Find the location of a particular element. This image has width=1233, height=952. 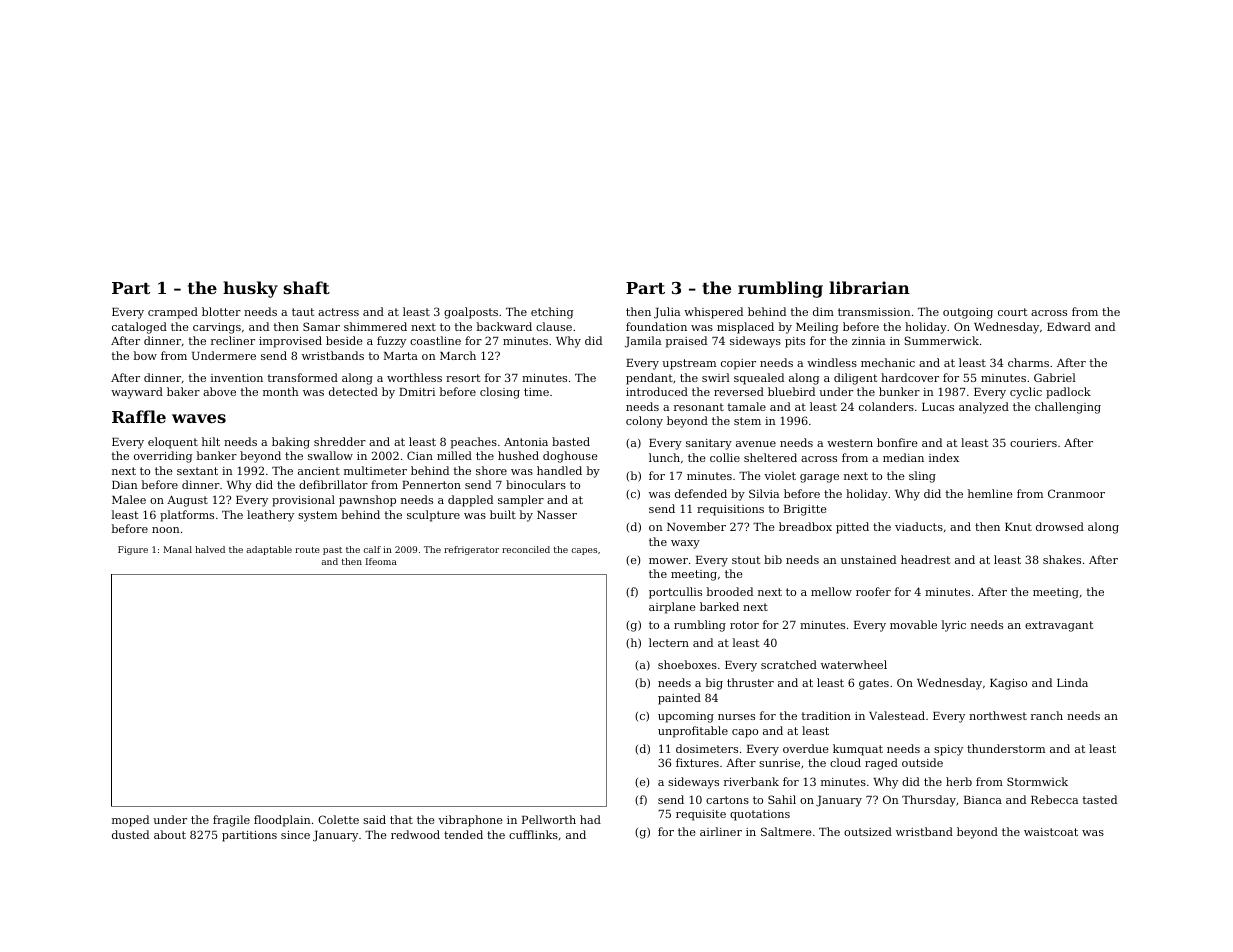

actress is located at coordinates (338, 312).
